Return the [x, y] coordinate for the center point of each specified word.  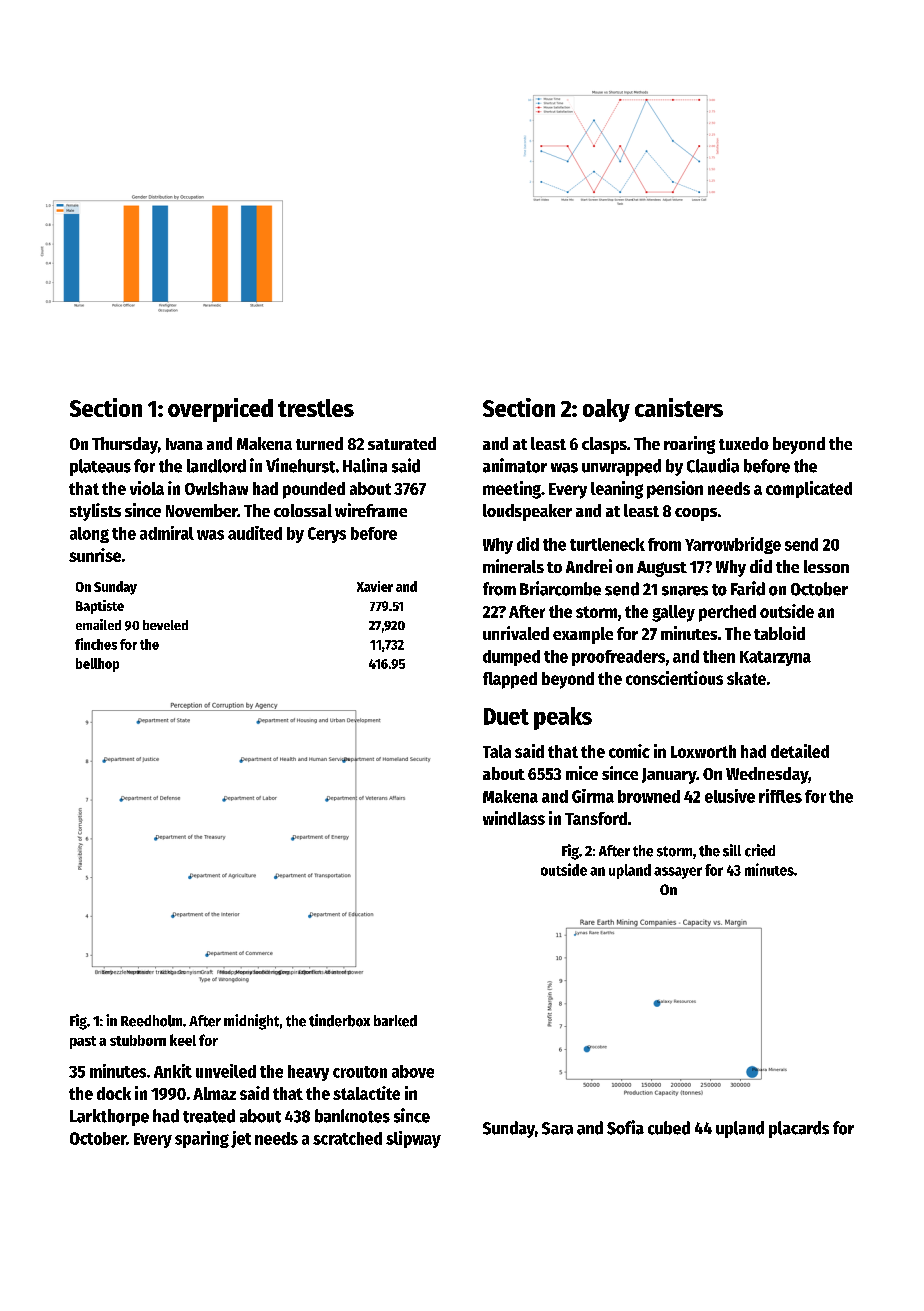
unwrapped [621, 467]
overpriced [220, 410]
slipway [413, 1139]
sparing [202, 1139]
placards [799, 1129]
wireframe [371, 510]
